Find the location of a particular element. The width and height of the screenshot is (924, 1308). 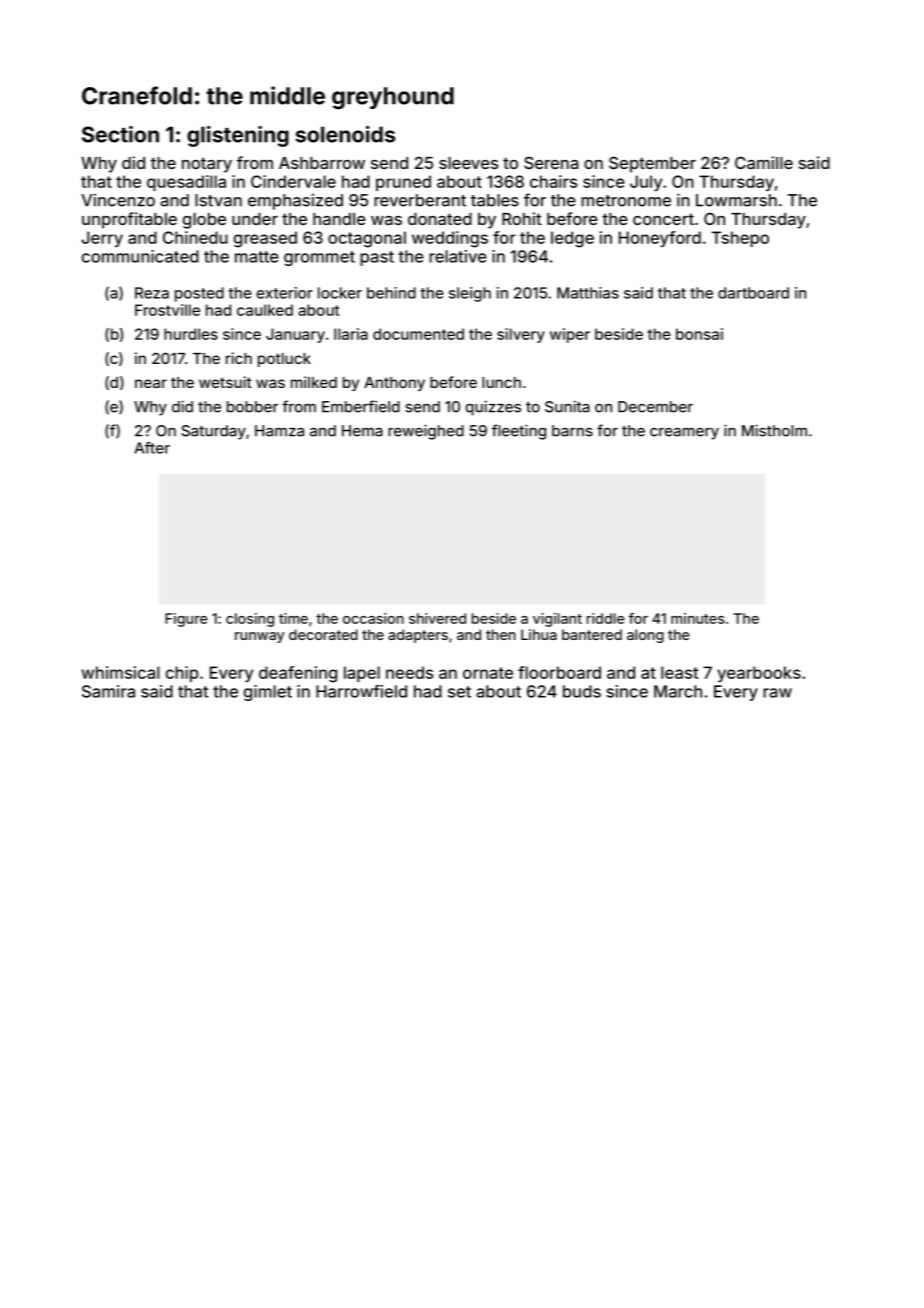

vigilant is located at coordinates (557, 620).
